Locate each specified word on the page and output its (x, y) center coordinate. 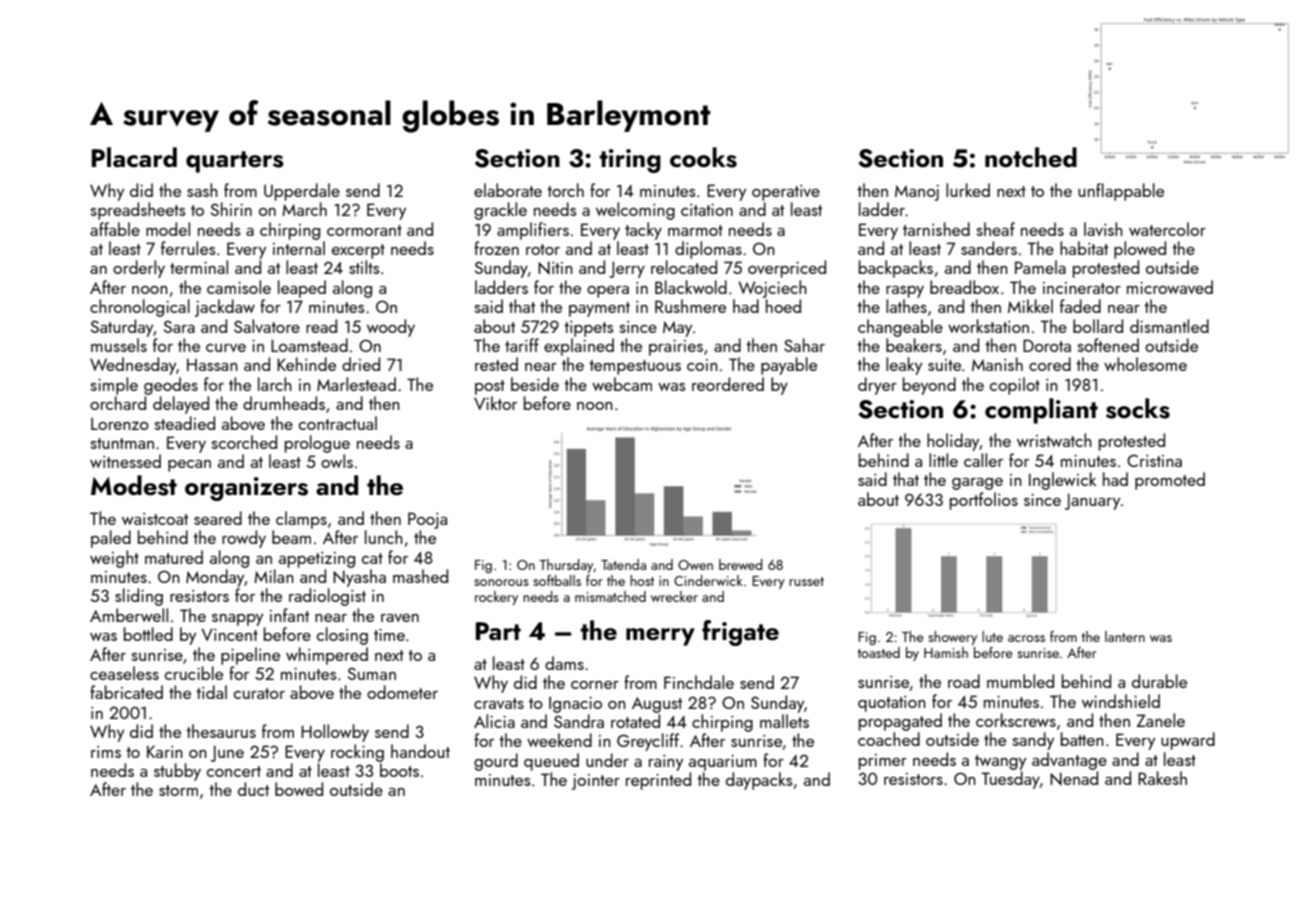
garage (977, 484)
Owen (695, 565)
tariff (522, 345)
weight (114, 559)
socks (1138, 408)
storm (178, 790)
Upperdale (302, 192)
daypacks (759, 781)
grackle (500, 211)
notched (1031, 157)
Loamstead (309, 345)
